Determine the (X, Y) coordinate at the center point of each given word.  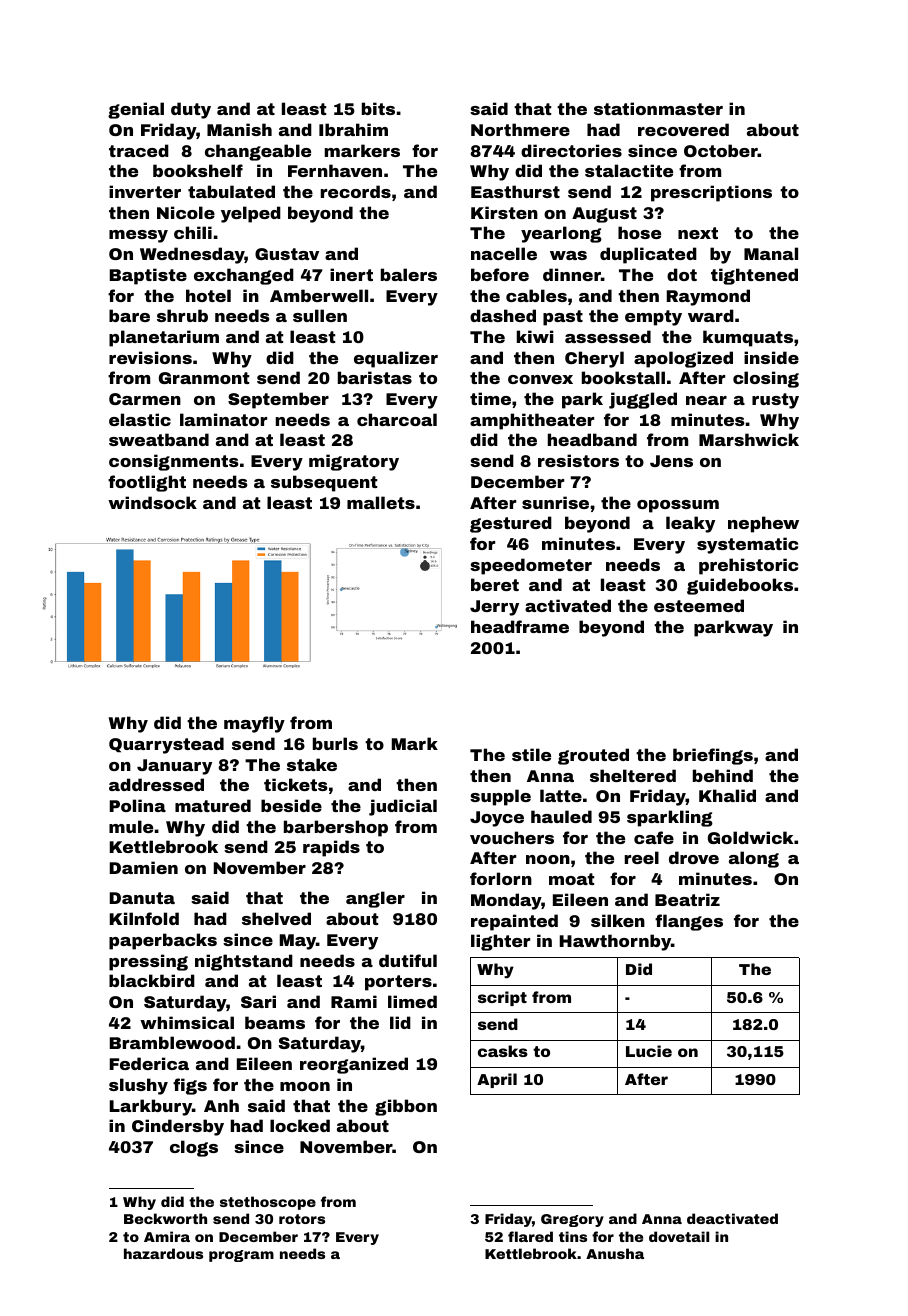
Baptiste (148, 276)
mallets (381, 502)
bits (378, 108)
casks (503, 1051)
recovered (683, 129)
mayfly (254, 724)
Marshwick (749, 439)
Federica (149, 1063)
